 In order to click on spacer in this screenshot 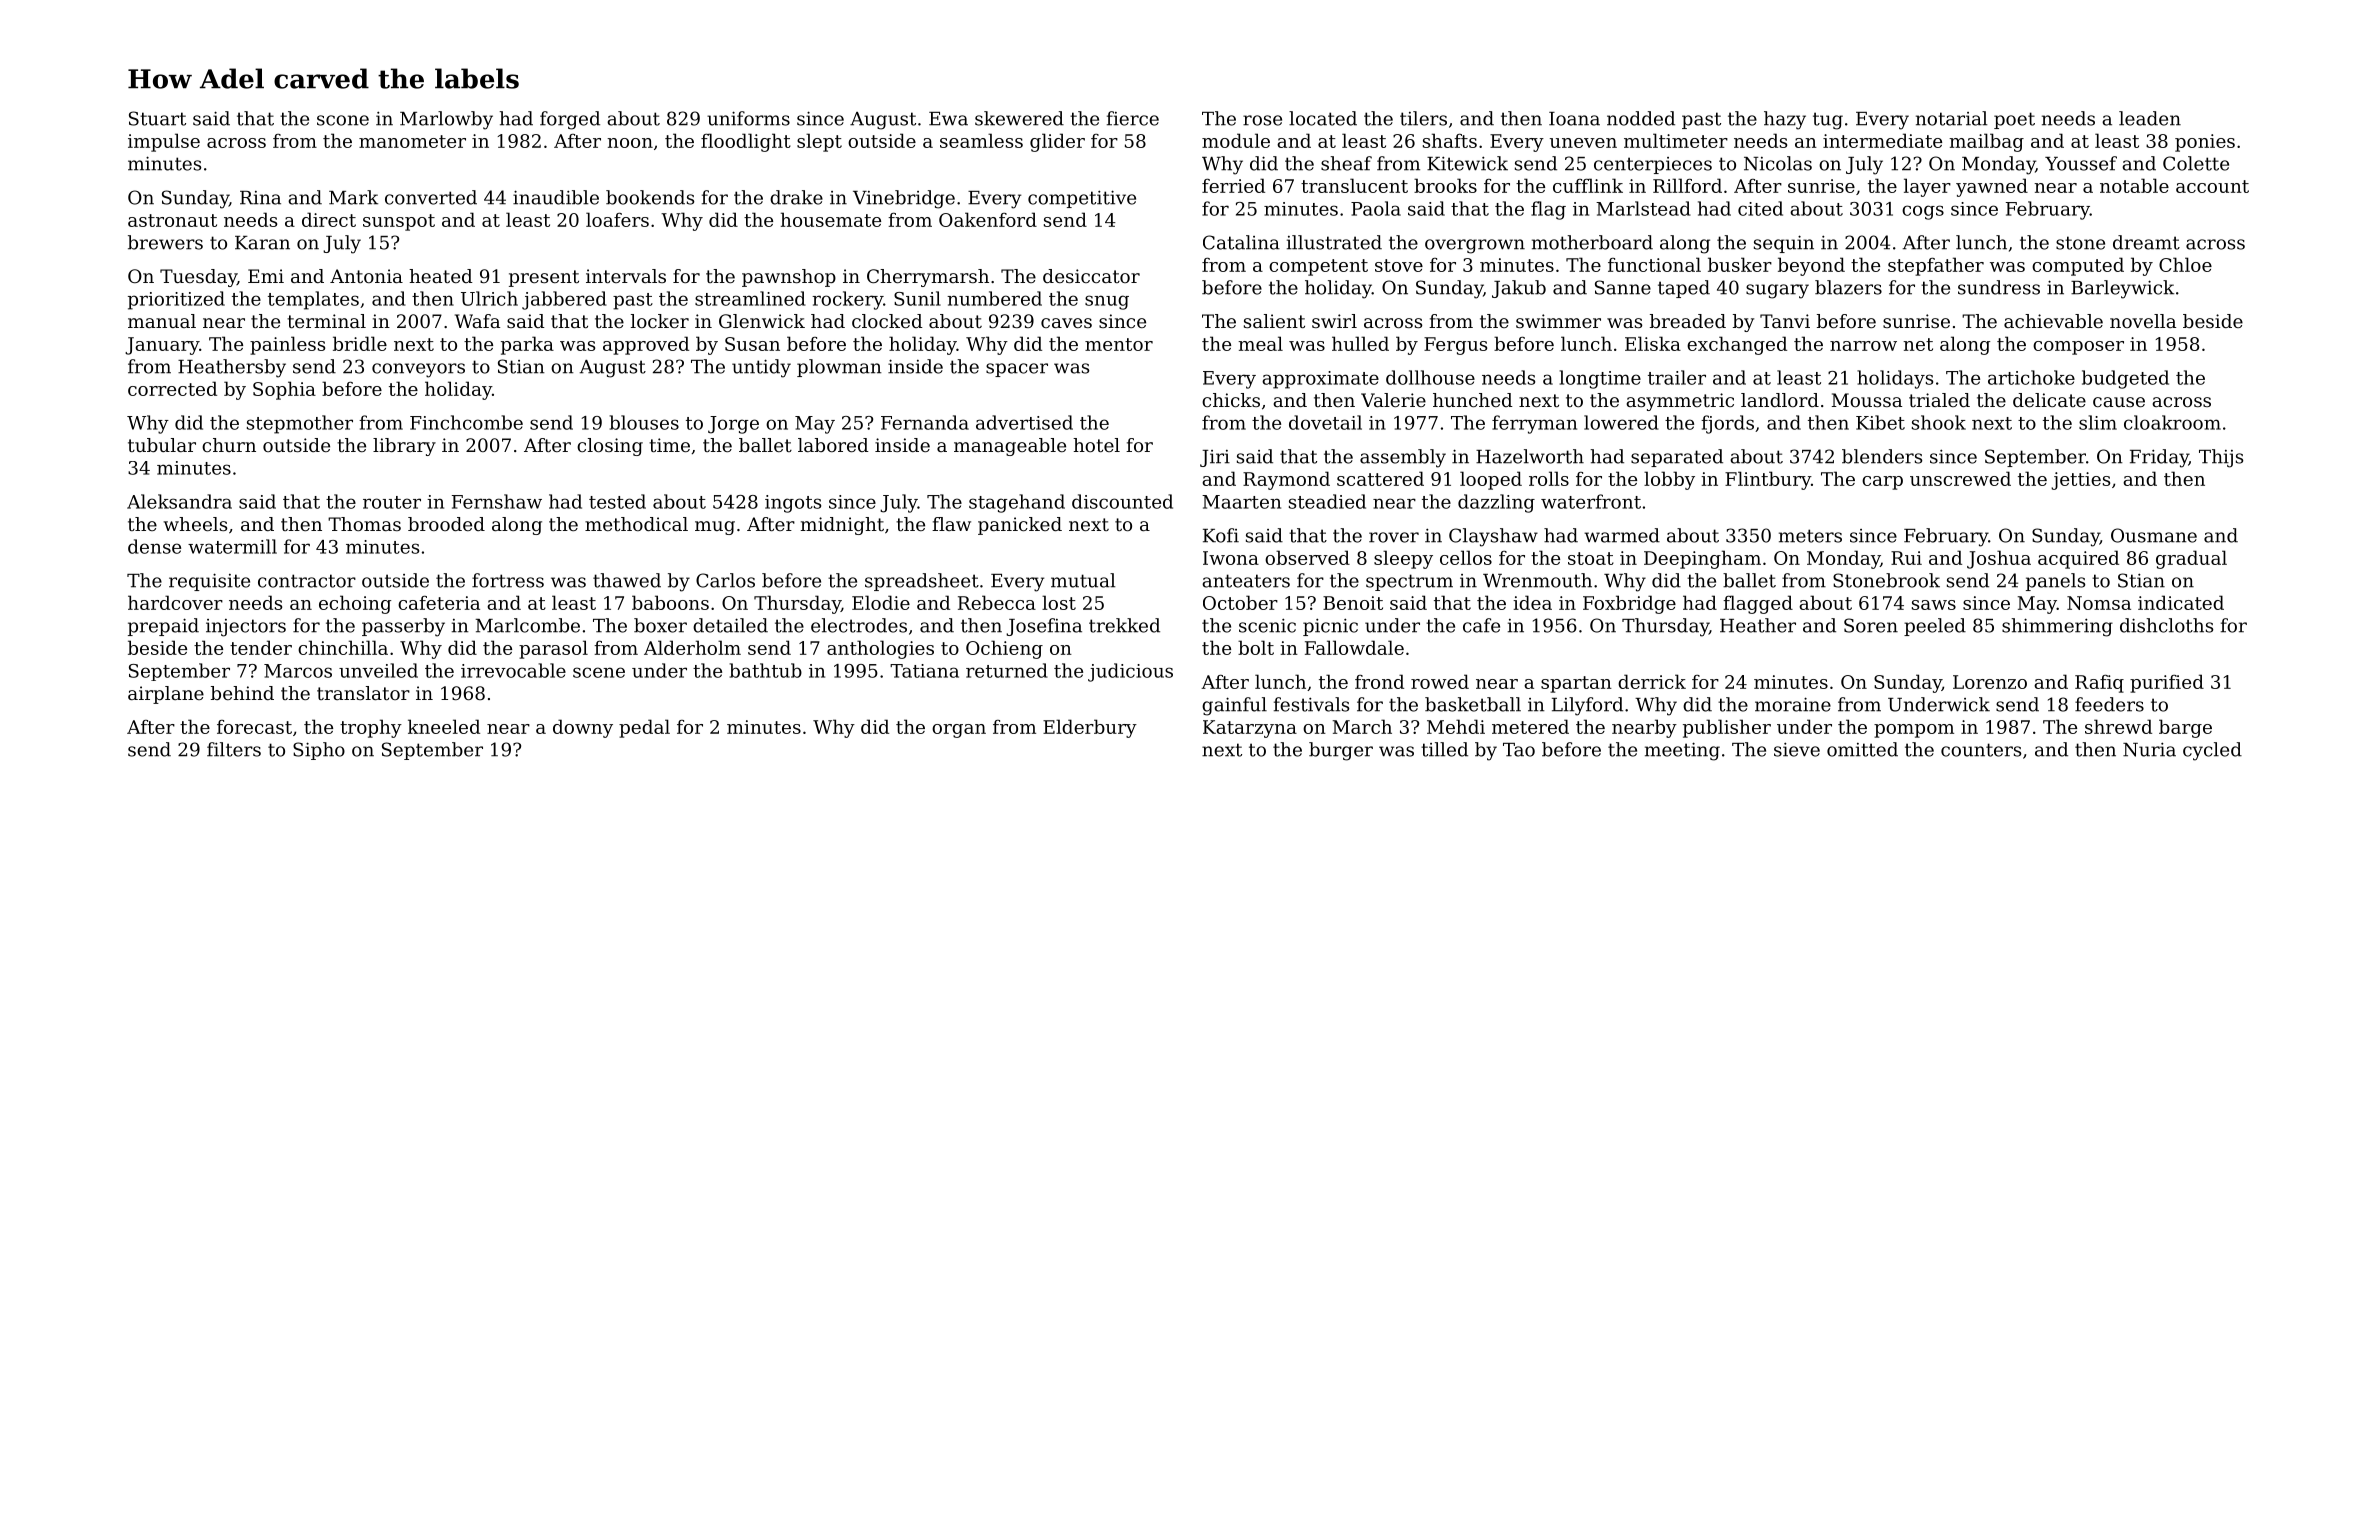, I will do `click(1017, 370)`.
